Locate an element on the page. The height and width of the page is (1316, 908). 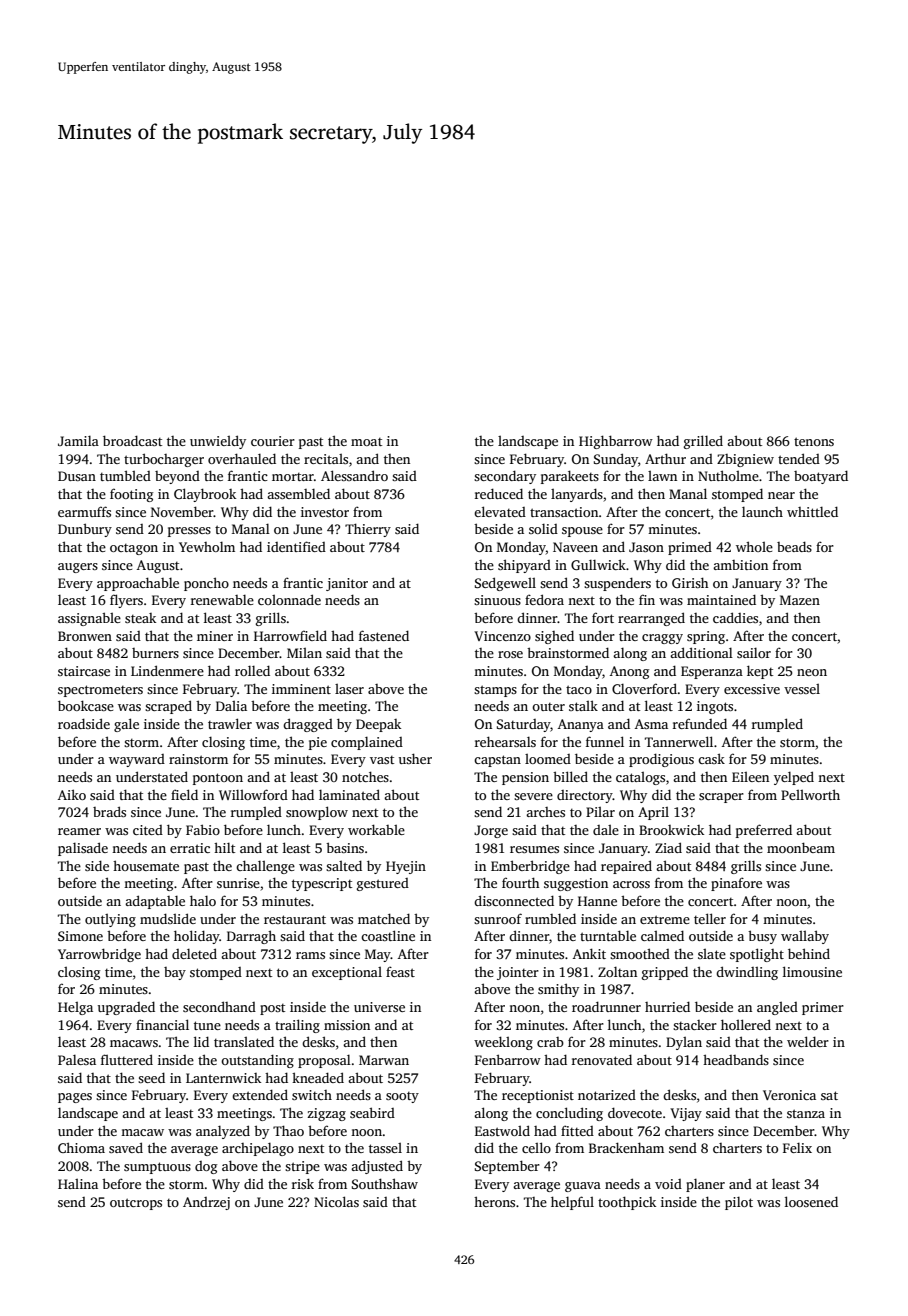
dragged is located at coordinates (308, 725).
